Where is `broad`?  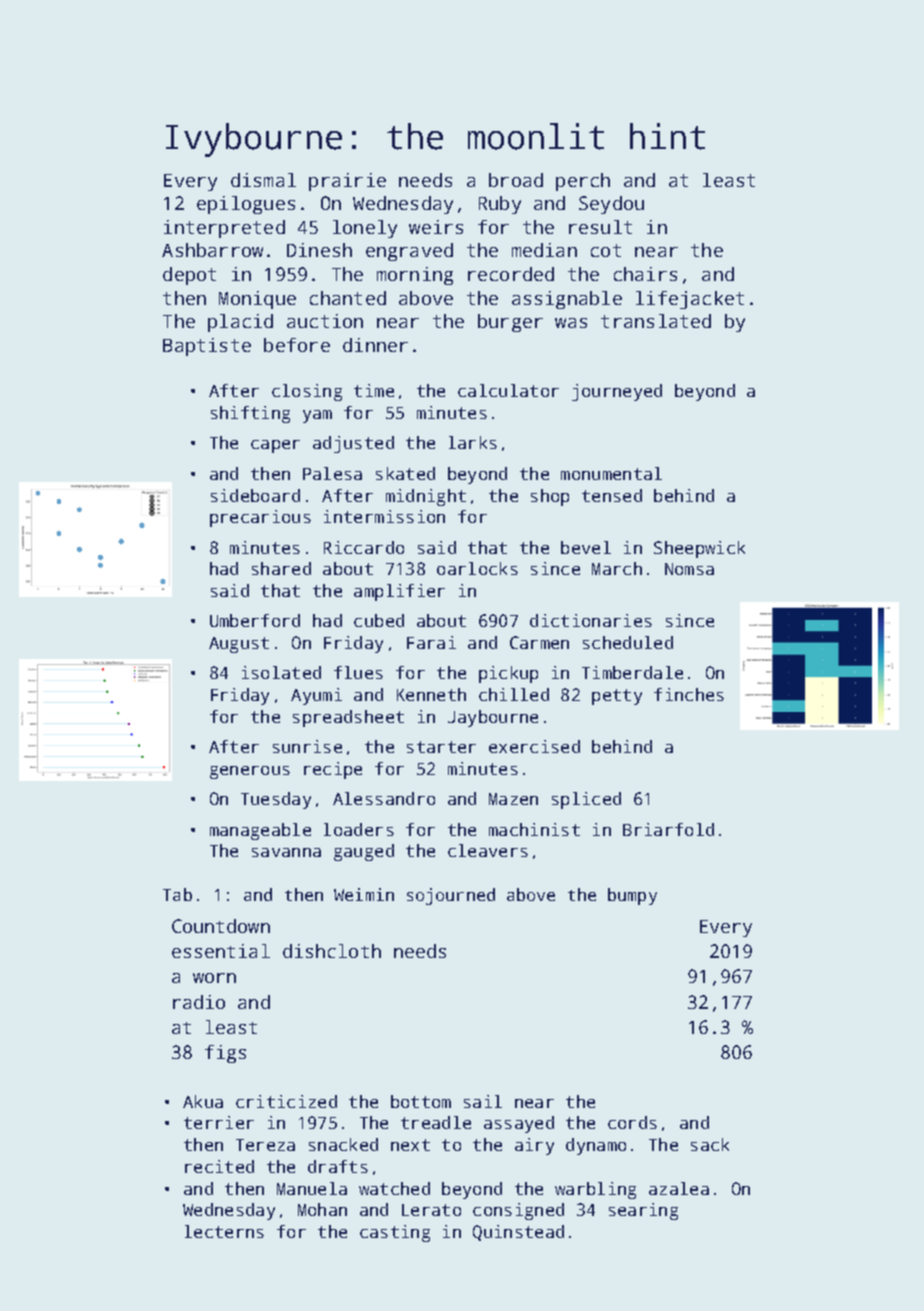 broad is located at coordinates (516, 180).
